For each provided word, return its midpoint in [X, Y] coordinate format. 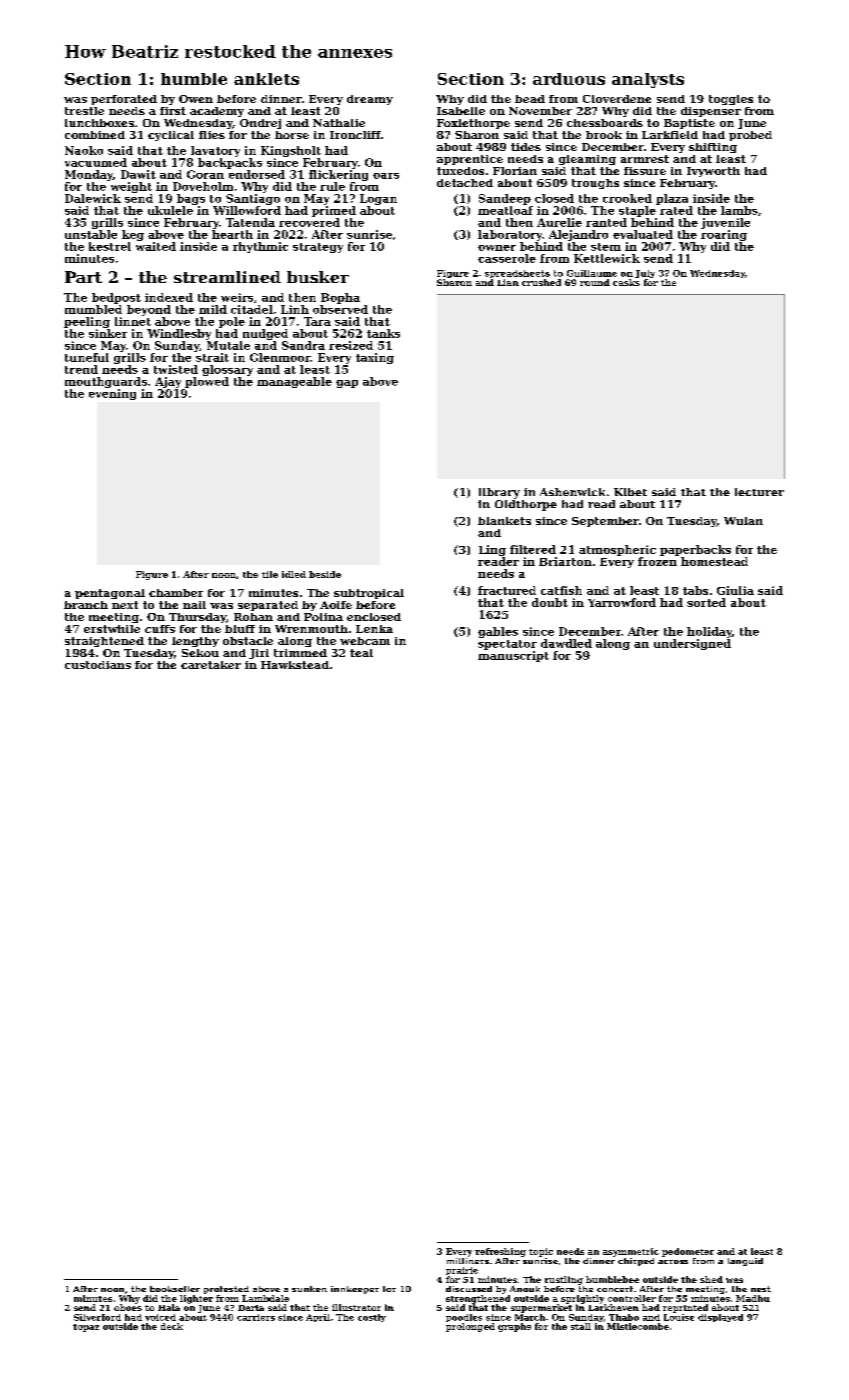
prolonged [470, 1327]
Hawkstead [295, 665]
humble [194, 79]
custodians [98, 665]
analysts [648, 80]
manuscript [513, 656]
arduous [569, 79]
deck [172, 1326]
